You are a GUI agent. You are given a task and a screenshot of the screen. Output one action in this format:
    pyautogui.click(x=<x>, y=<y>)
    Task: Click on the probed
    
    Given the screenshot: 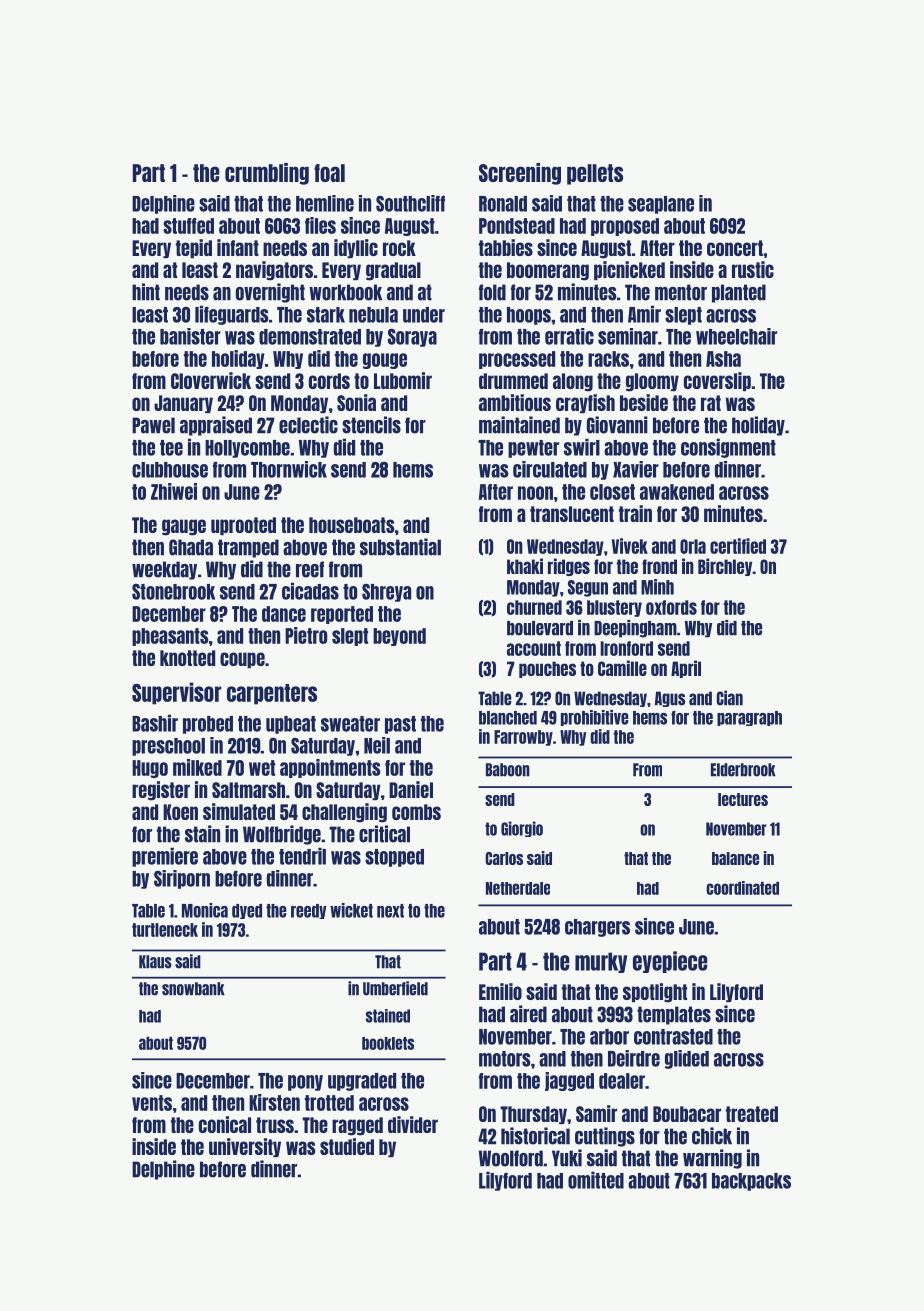 What is the action you would take?
    pyautogui.click(x=208, y=725)
